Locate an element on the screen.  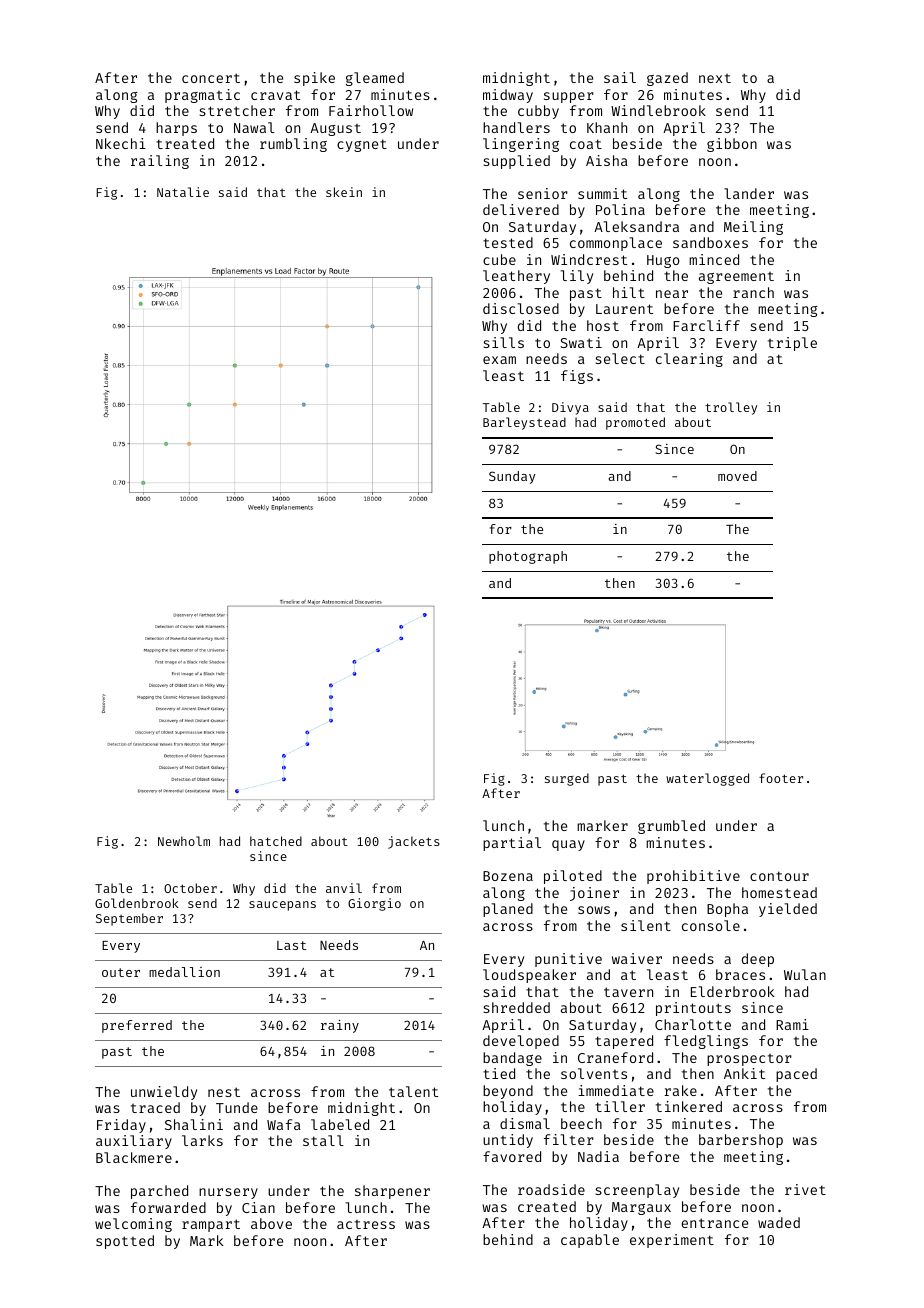
footer is located at coordinates (781, 778).
